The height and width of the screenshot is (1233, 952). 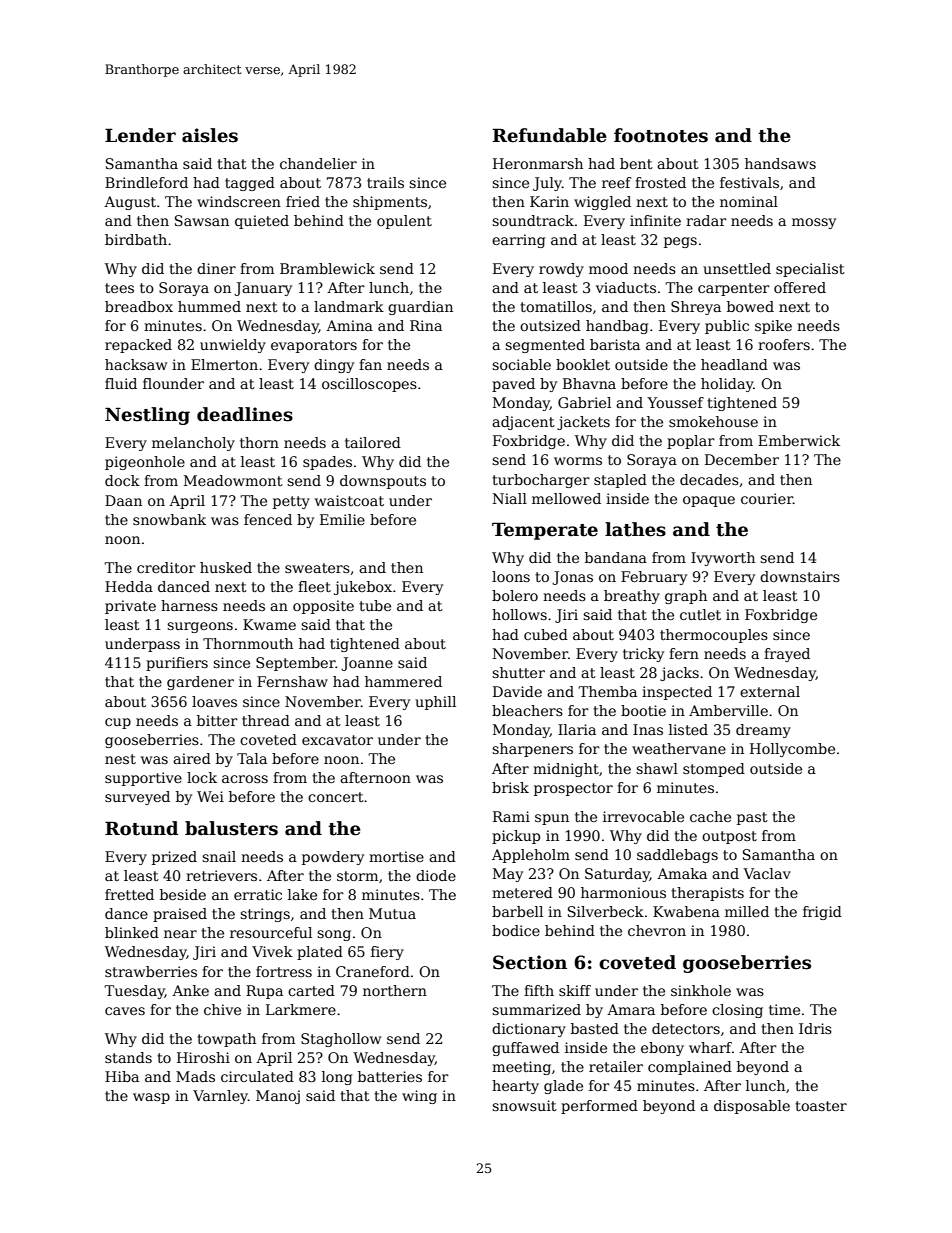 What do you see at coordinates (166, 567) in the screenshot?
I see `creditor` at bounding box center [166, 567].
